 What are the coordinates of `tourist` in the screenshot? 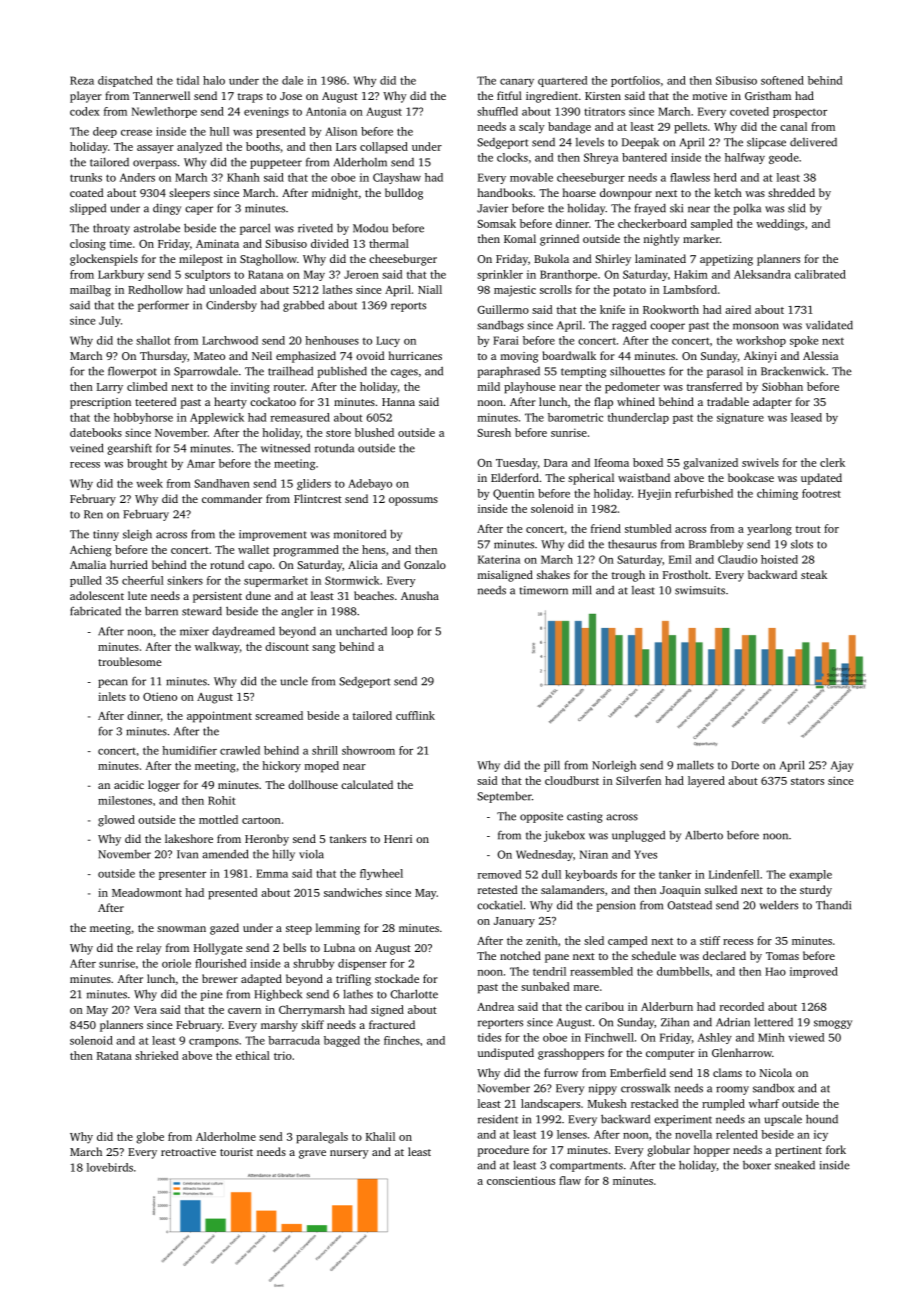 It's located at (236, 1152).
